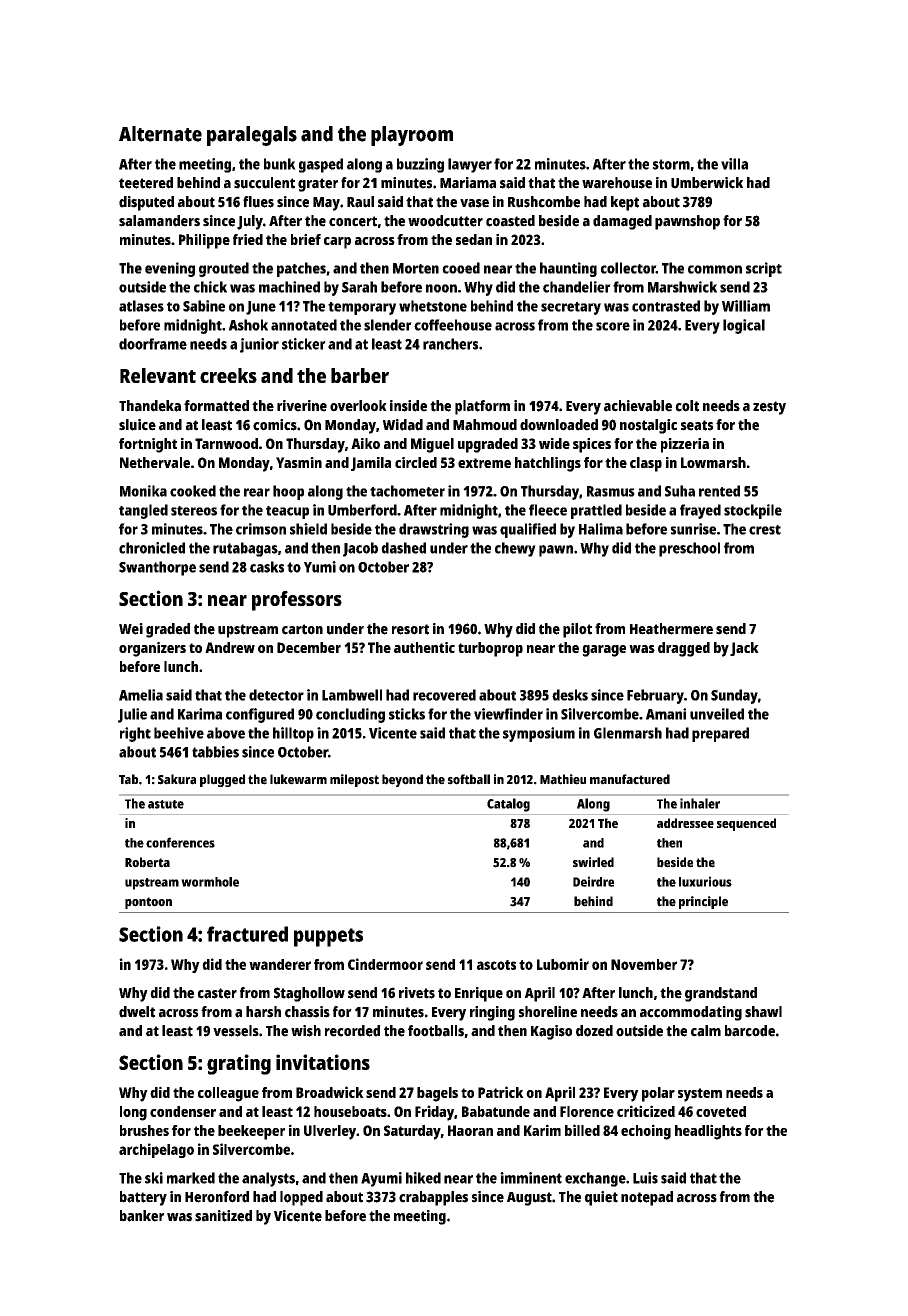 This image has width=908, height=1316. Describe the element at coordinates (433, 306) in the image. I see `whetstone` at that location.
